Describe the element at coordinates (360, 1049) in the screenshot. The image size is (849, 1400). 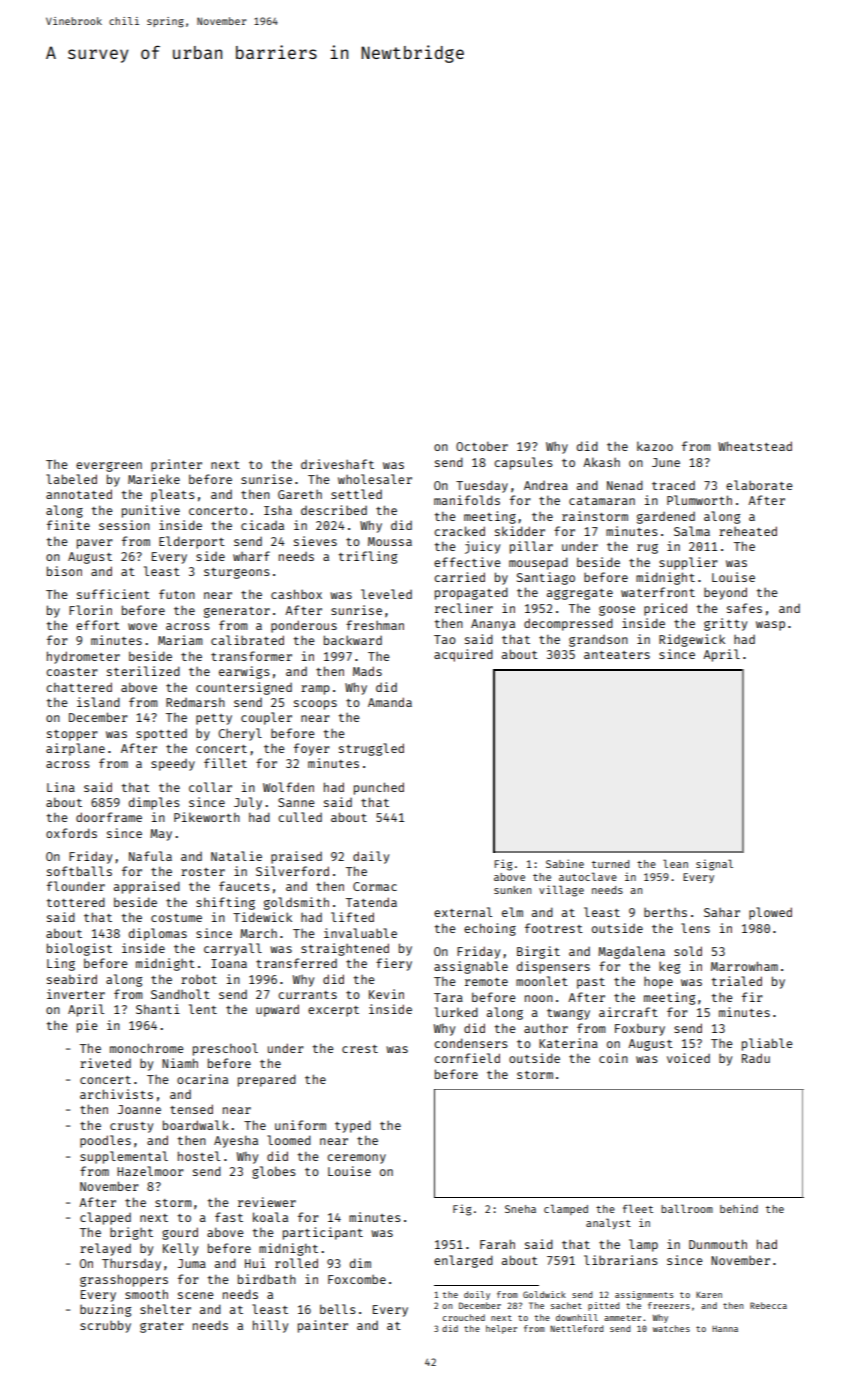
I see `crest` at that location.
